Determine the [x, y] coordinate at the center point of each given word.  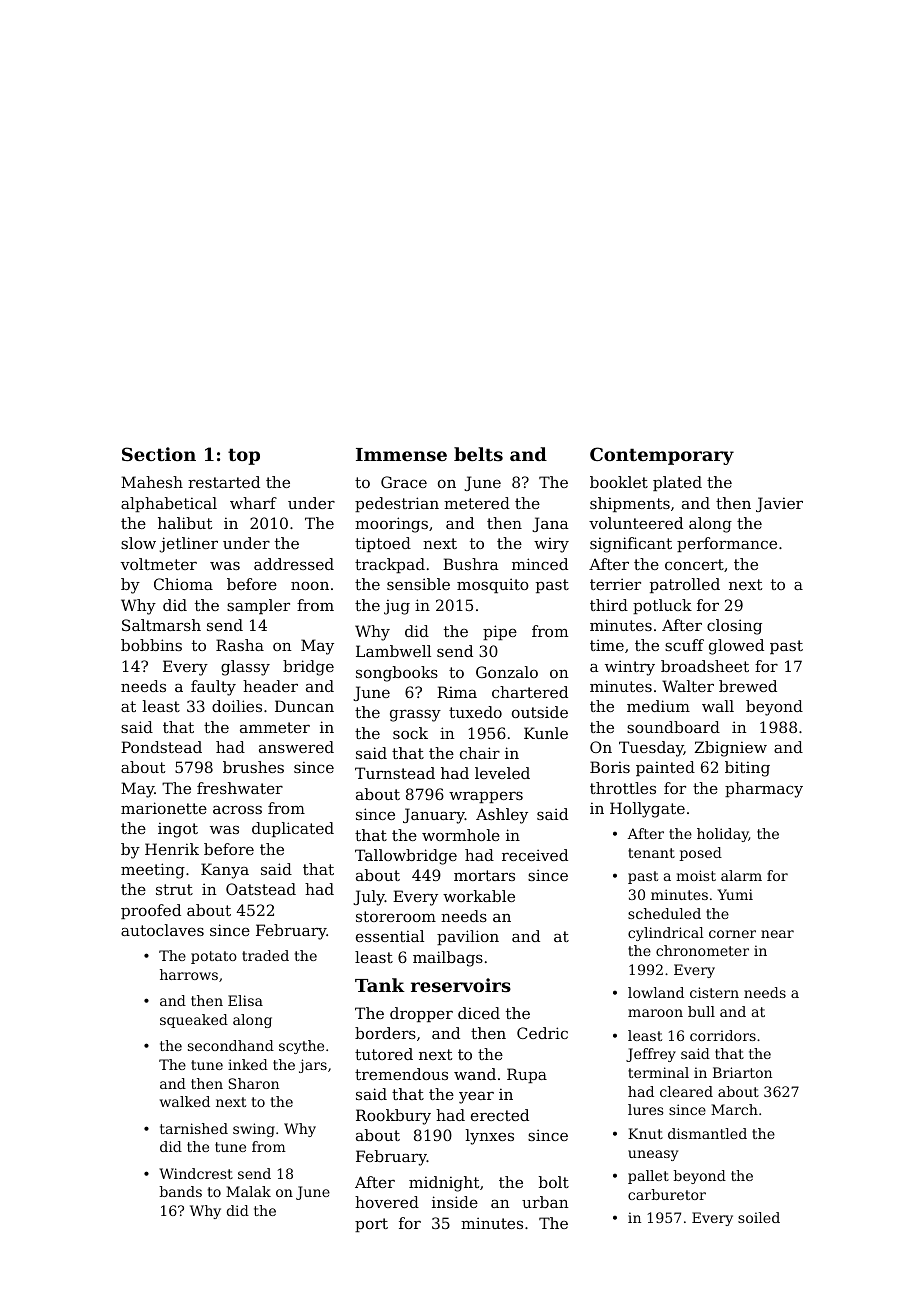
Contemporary [662, 456]
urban [545, 1202]
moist [696, 875]
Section [159, 454]
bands [181, 1191]
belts [478, 454]
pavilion [468, 937]
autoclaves [162, 930]
